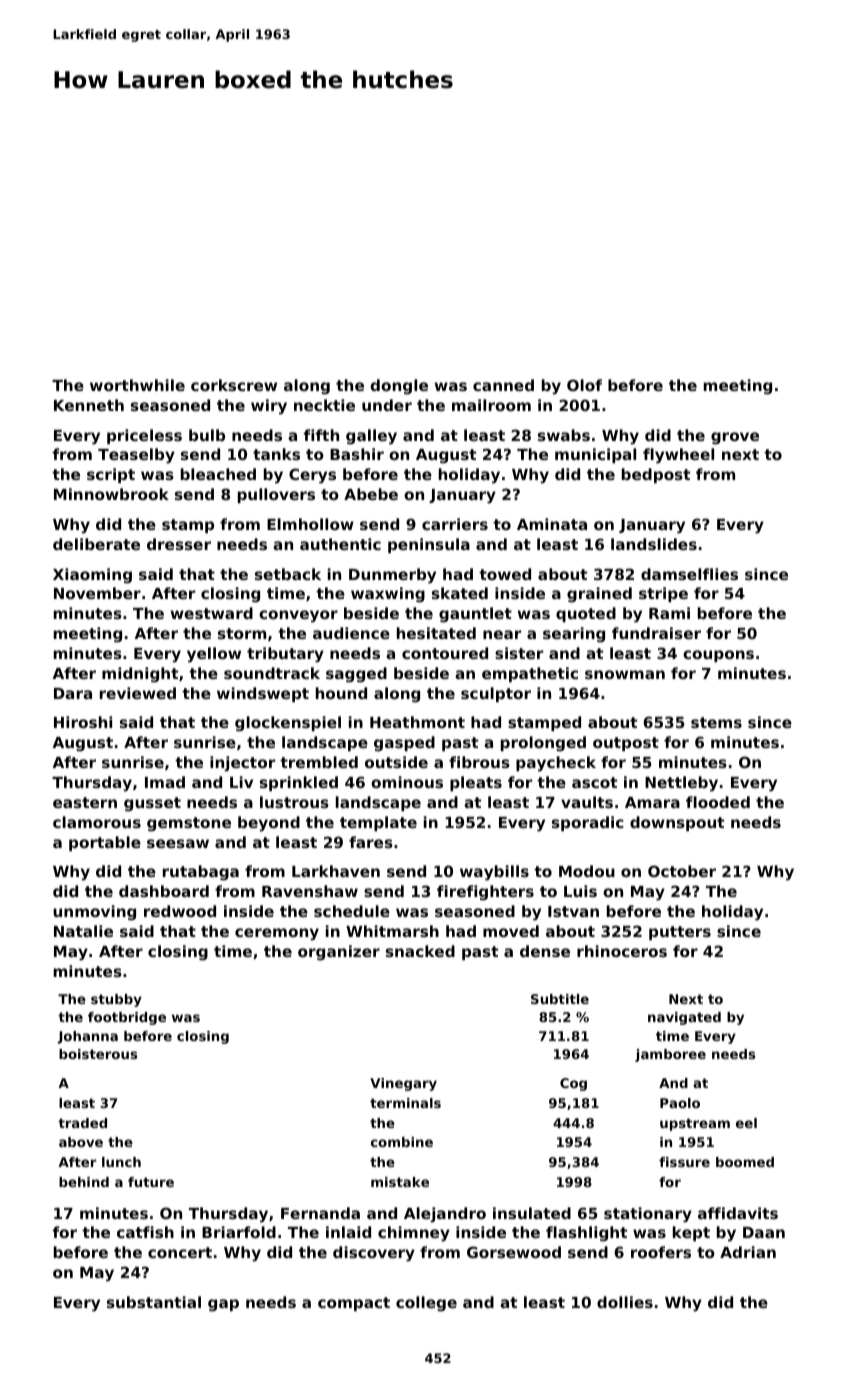  What do you see at coordinates (73, 693) in the page?
I see `Dara` at bounding box center [73, 693].
